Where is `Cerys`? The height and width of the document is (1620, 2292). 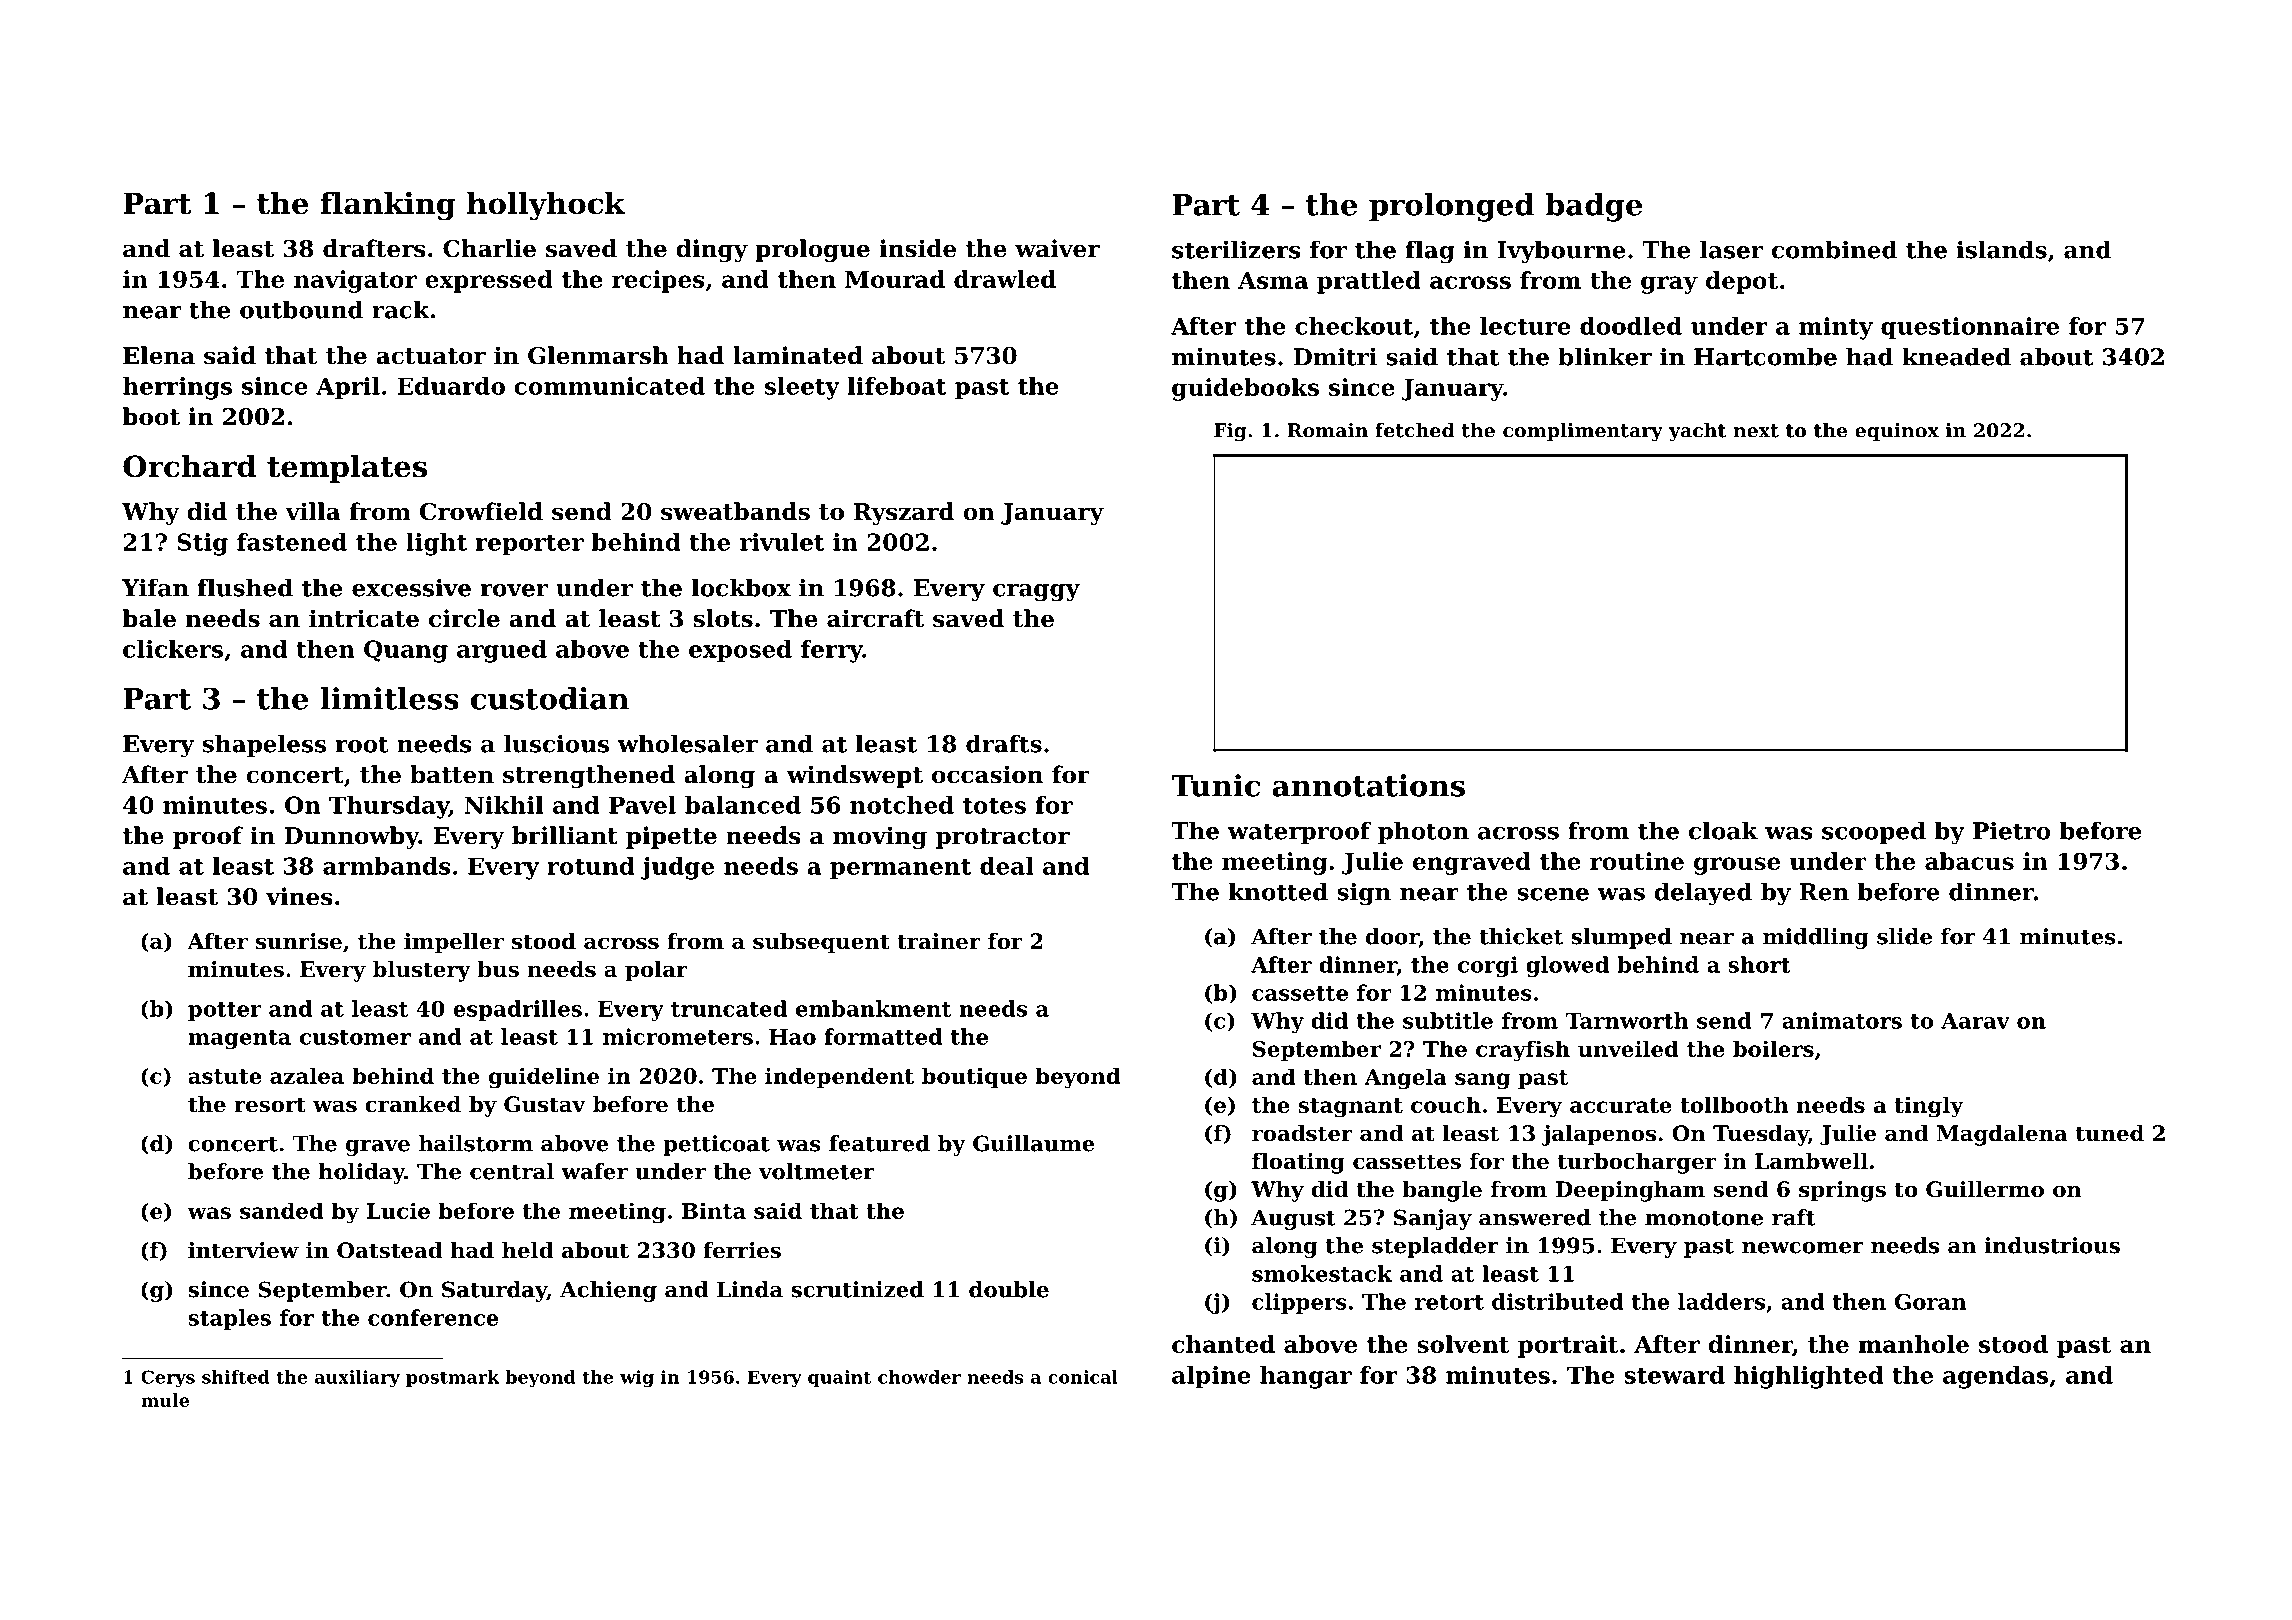
Cerys is located at coordinates (168, 1379).
